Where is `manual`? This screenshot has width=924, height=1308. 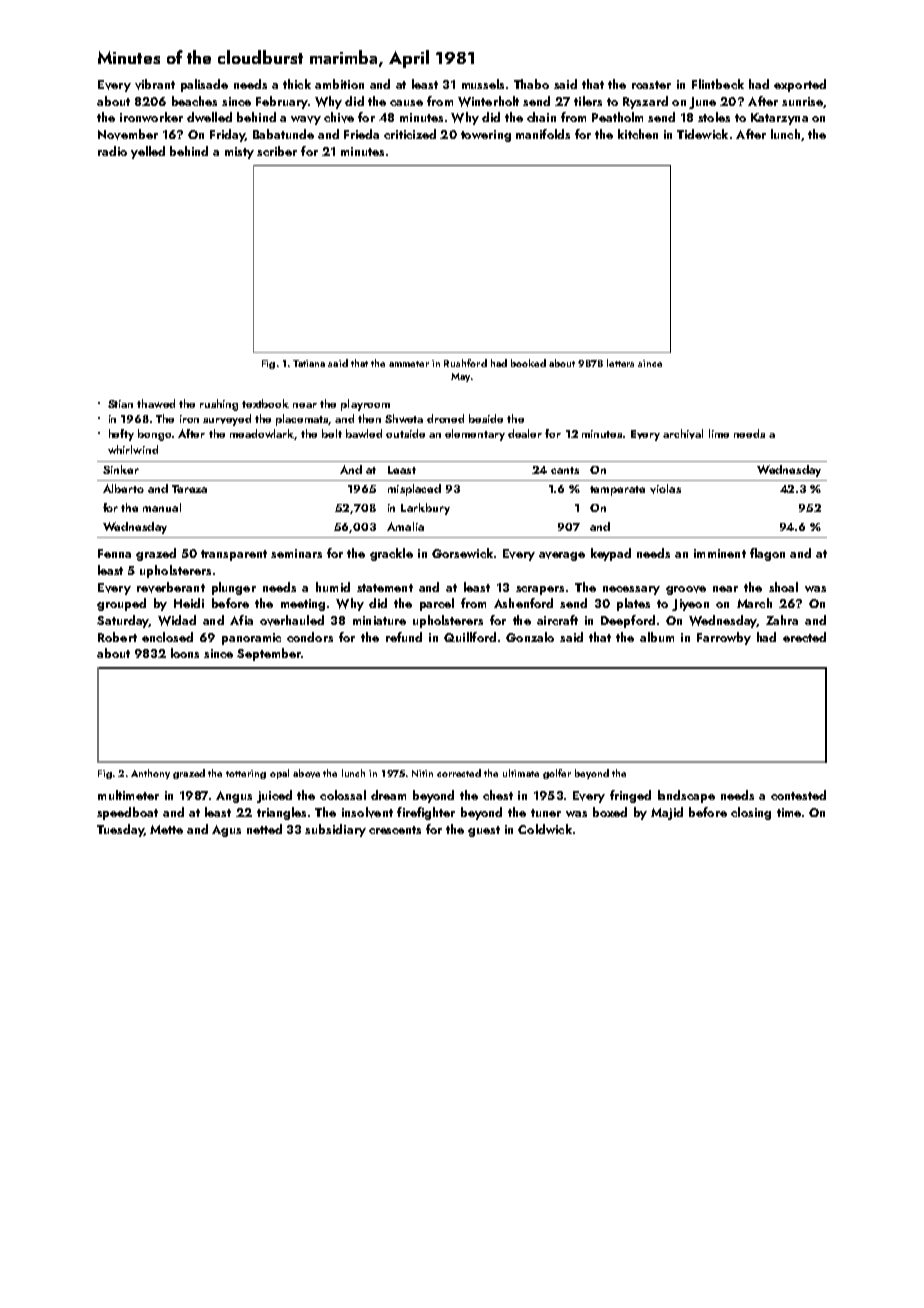
manual is located at coordinates (162, 507).
